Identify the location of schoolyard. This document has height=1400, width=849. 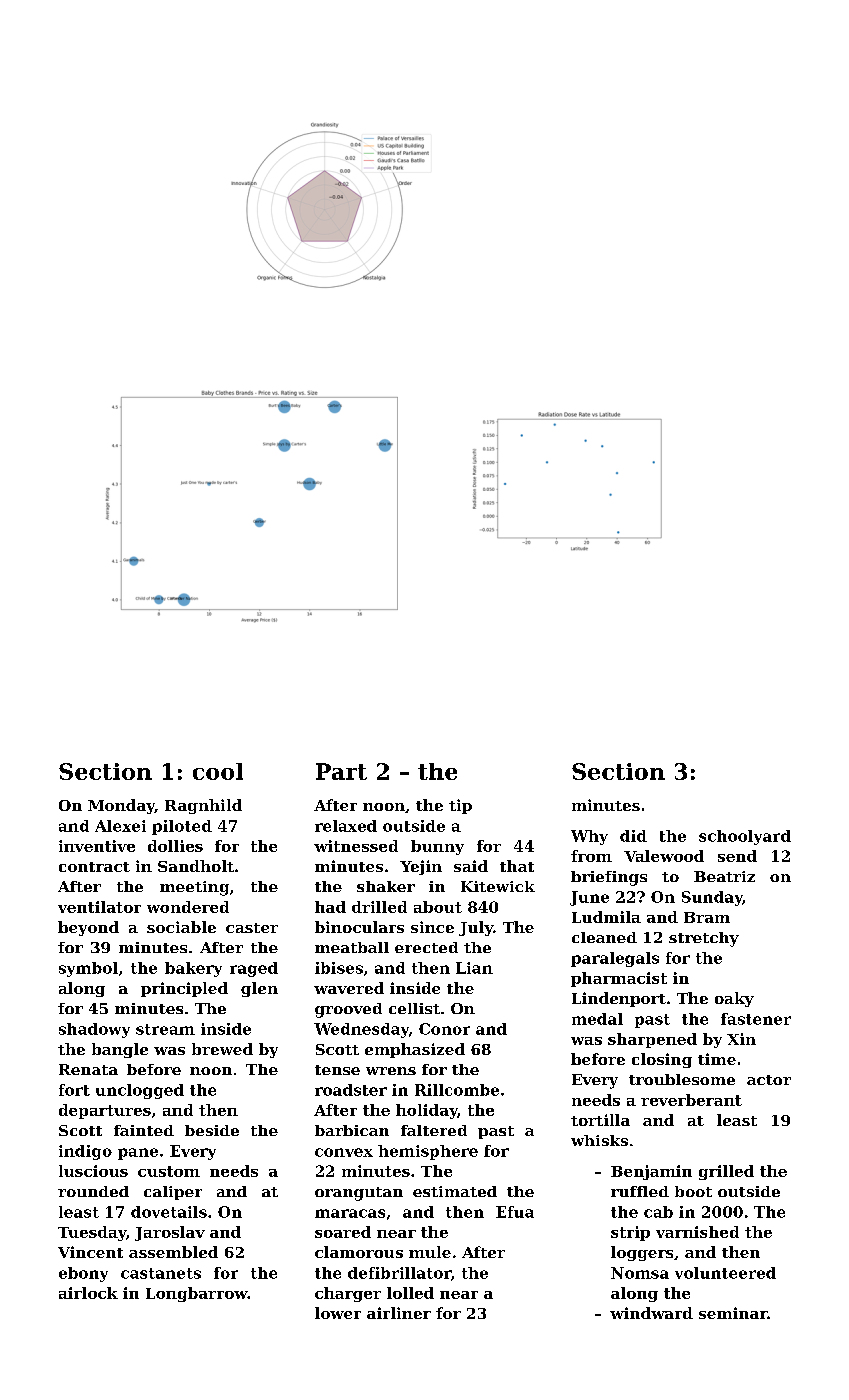
(745, 837).
